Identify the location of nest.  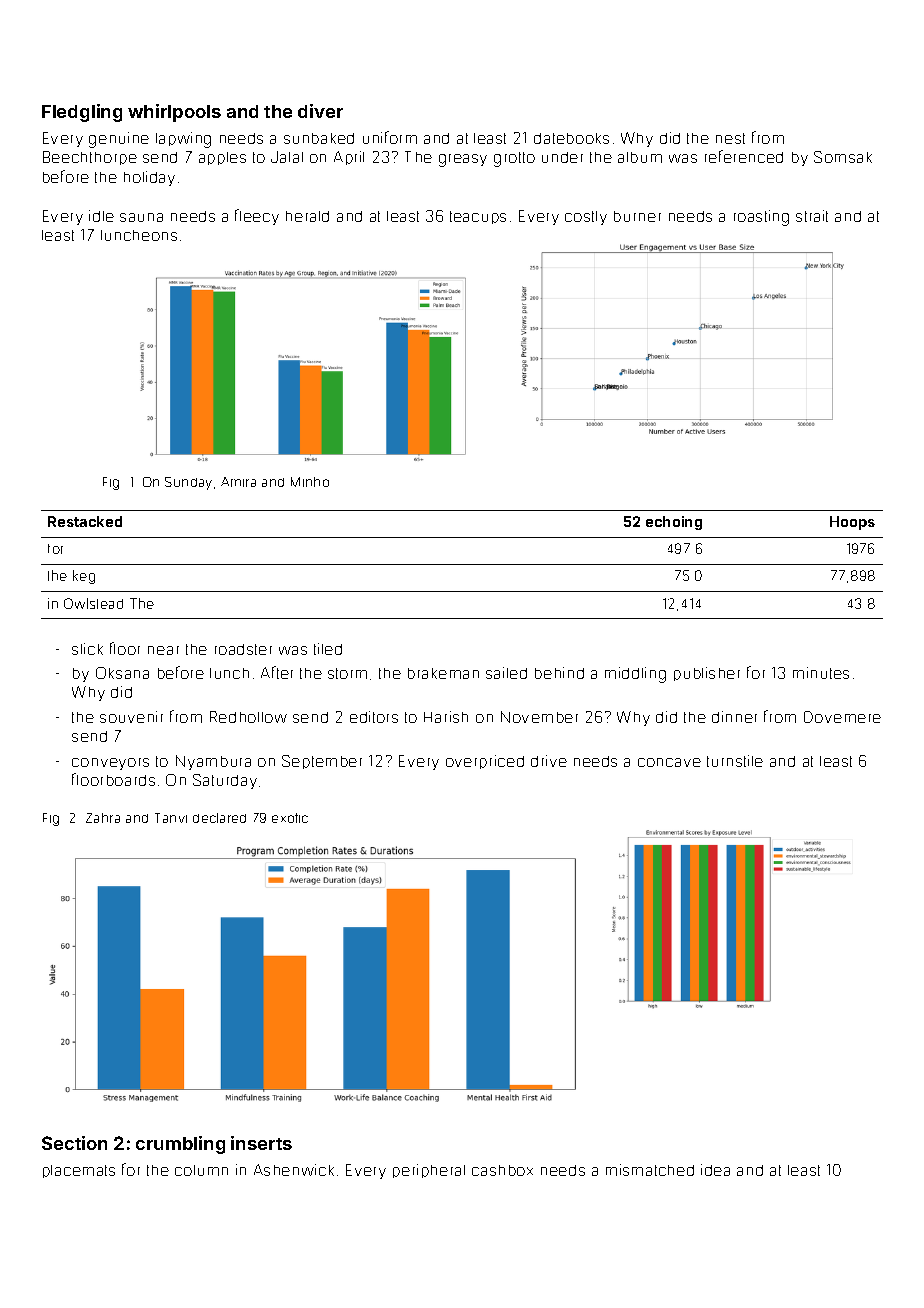
(730, 138).
